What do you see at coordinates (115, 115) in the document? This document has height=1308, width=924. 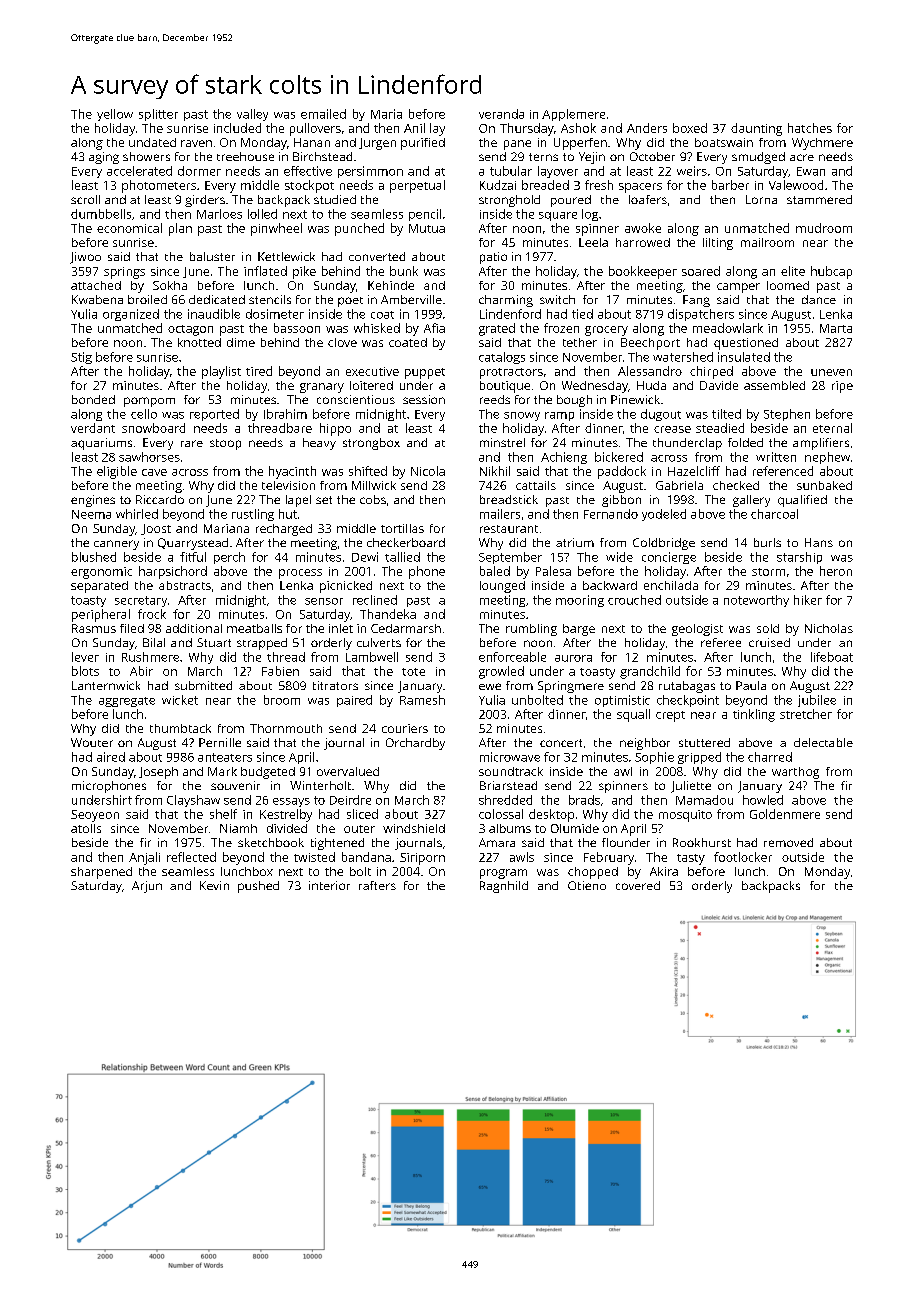 I see `yellow` at bounding box center [115, 115].
